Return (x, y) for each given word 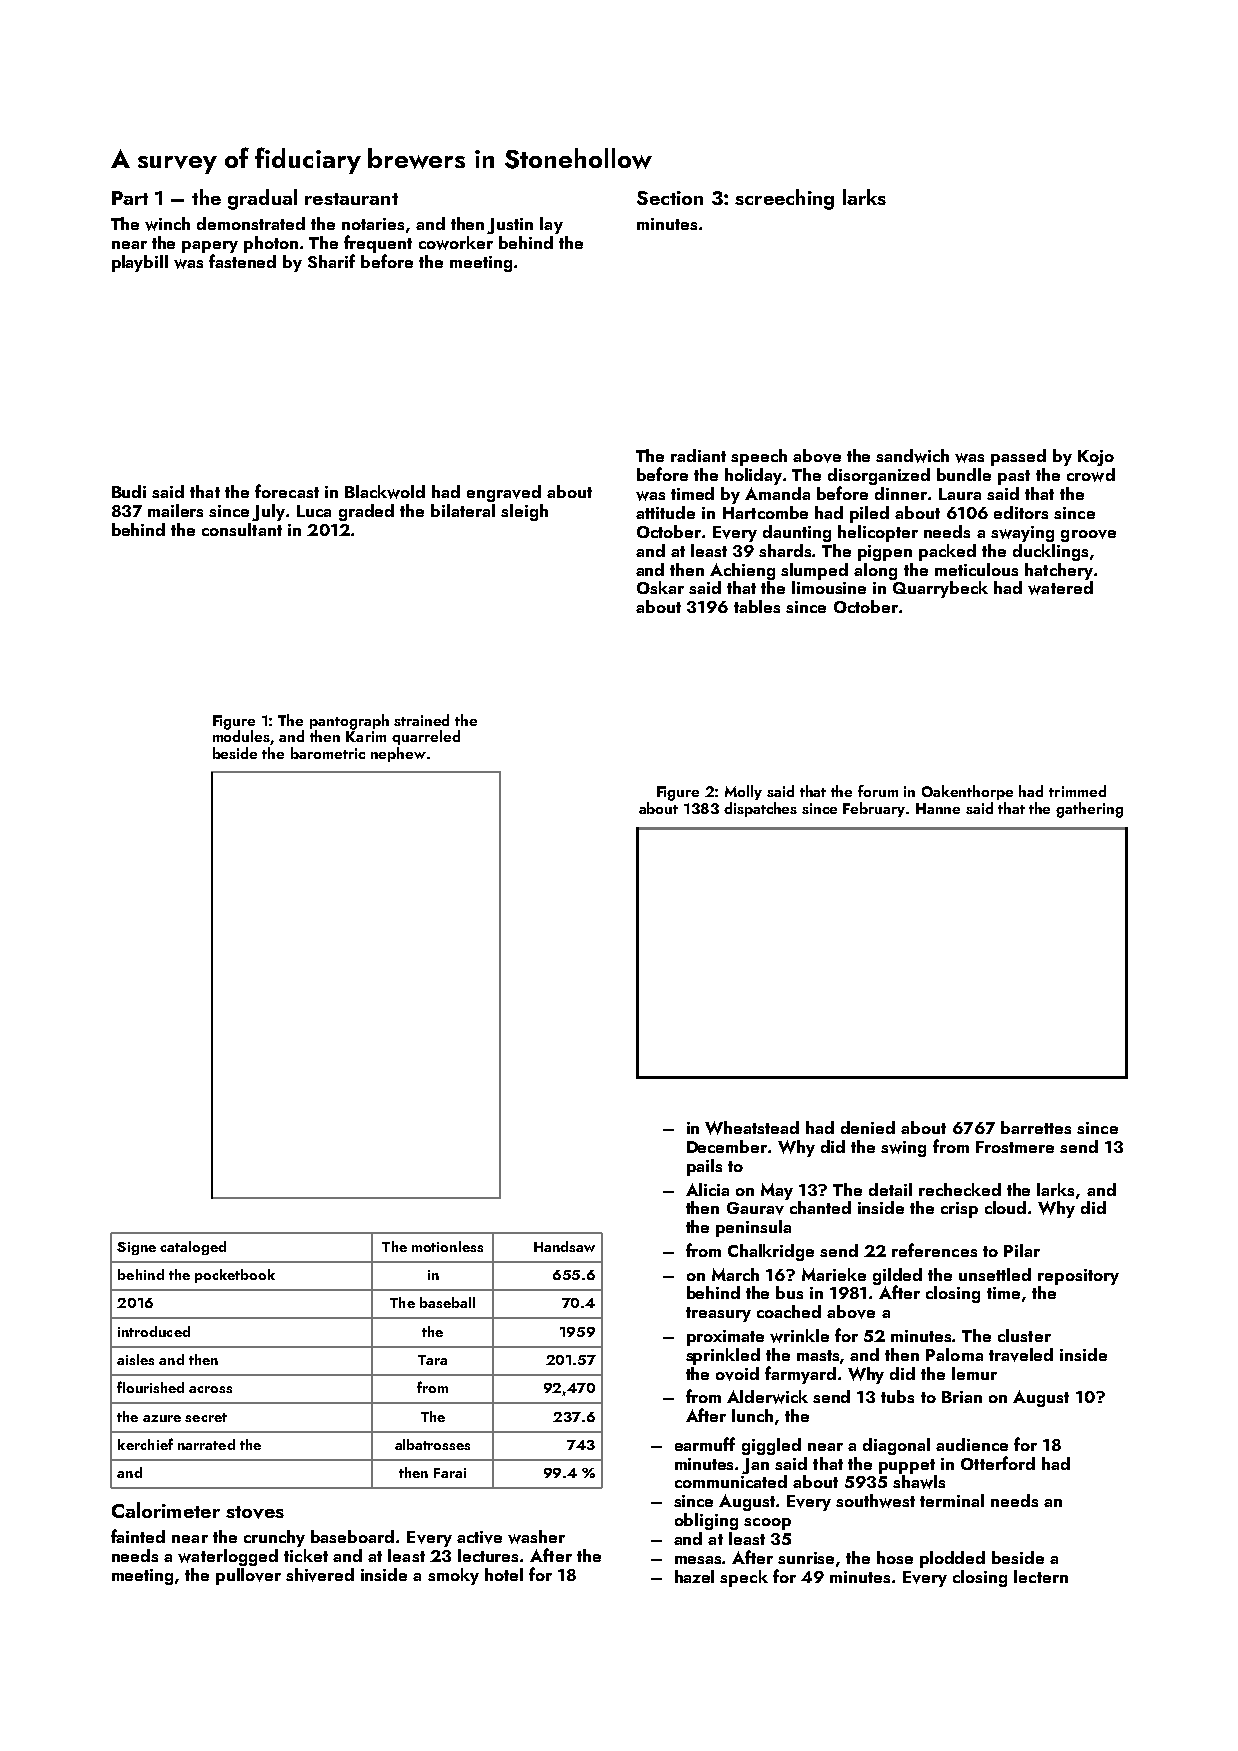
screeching (784, 199)
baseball (447, 1302)
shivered (320, 1575)
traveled (1021, 1355)
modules (242, 737)
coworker (456, 243)
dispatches (760, 809)
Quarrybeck (940, 589)
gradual (262, 199)
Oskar (660, 587)
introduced (154, 1331)
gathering (1089, 810)
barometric (328, 753)
